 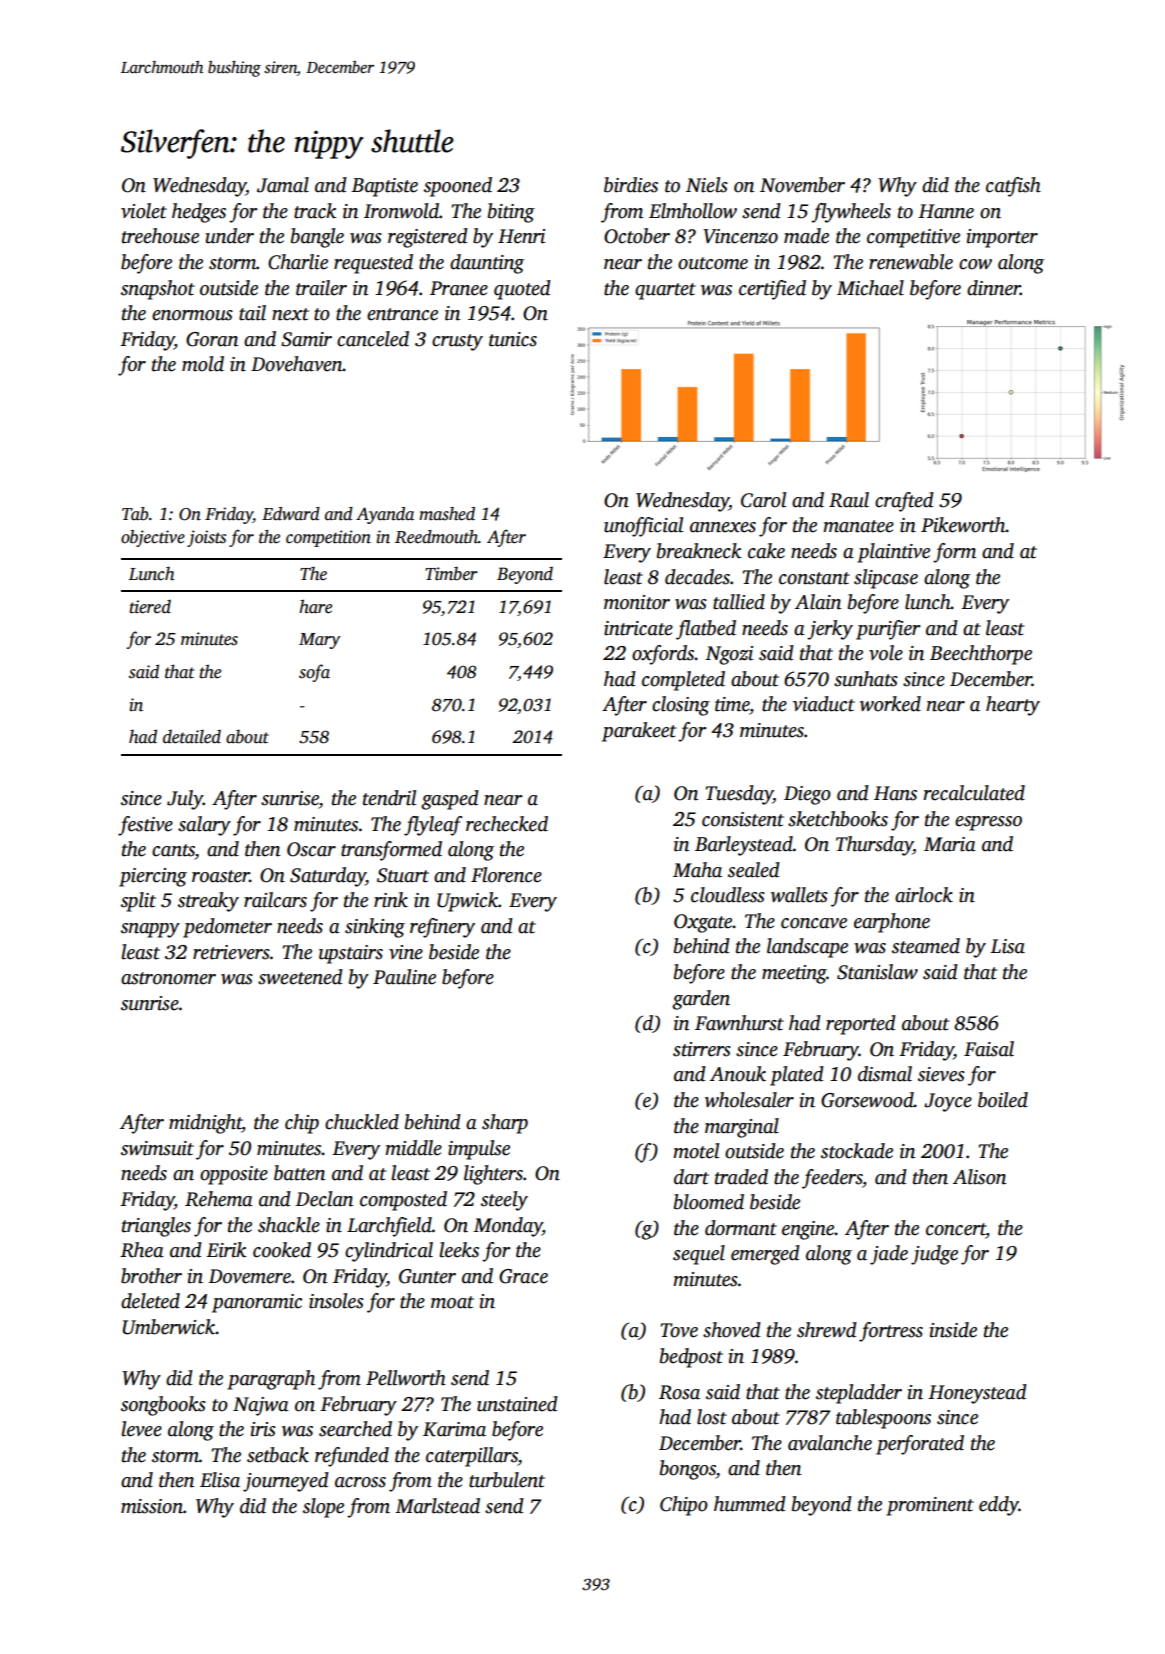 What do you see at coordinates (693, 211) in the screenshot?
I see `Elmhollow` at bounding box center [693, 211].
